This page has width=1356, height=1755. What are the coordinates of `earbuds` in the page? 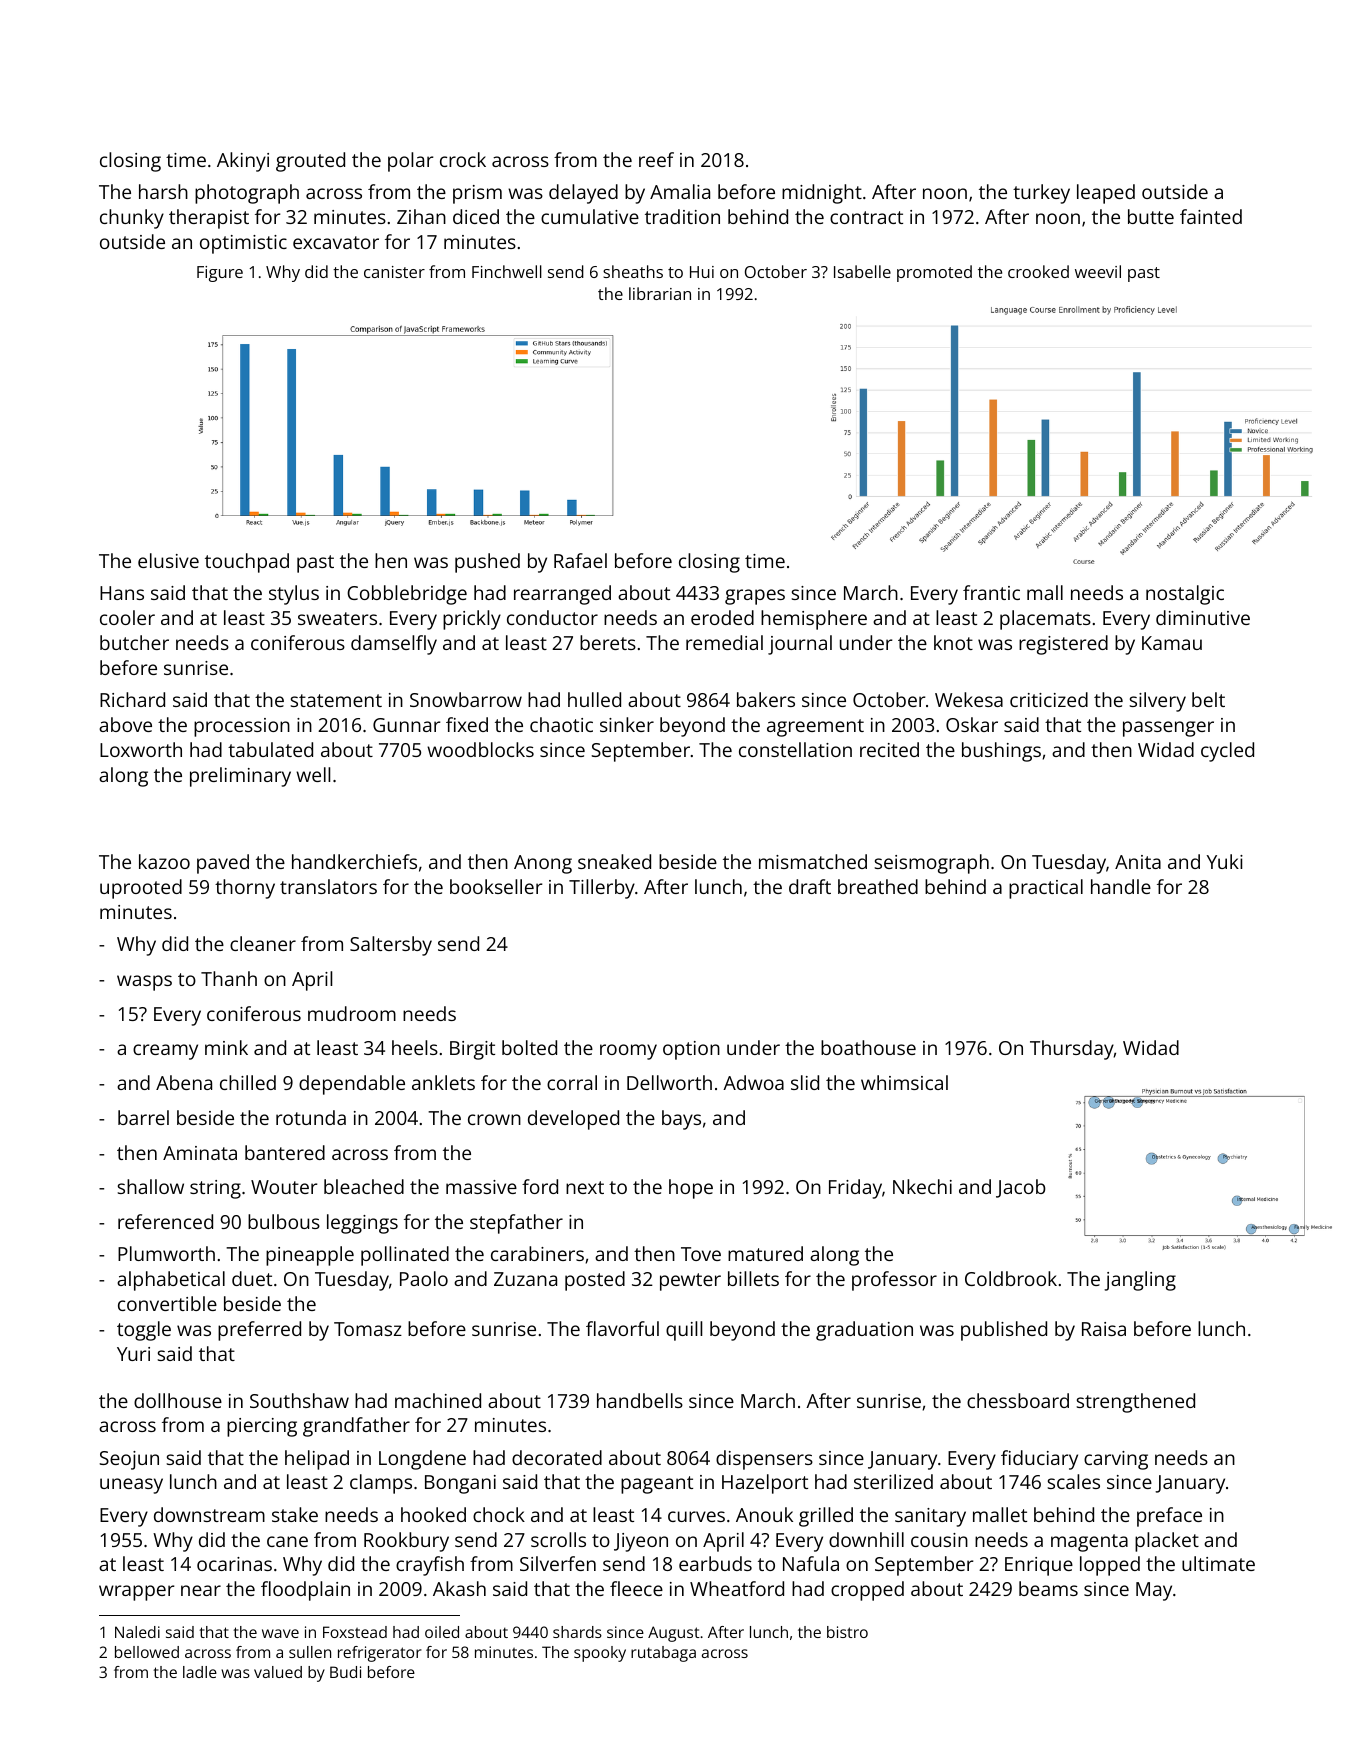 It's located at (715, 1563).
